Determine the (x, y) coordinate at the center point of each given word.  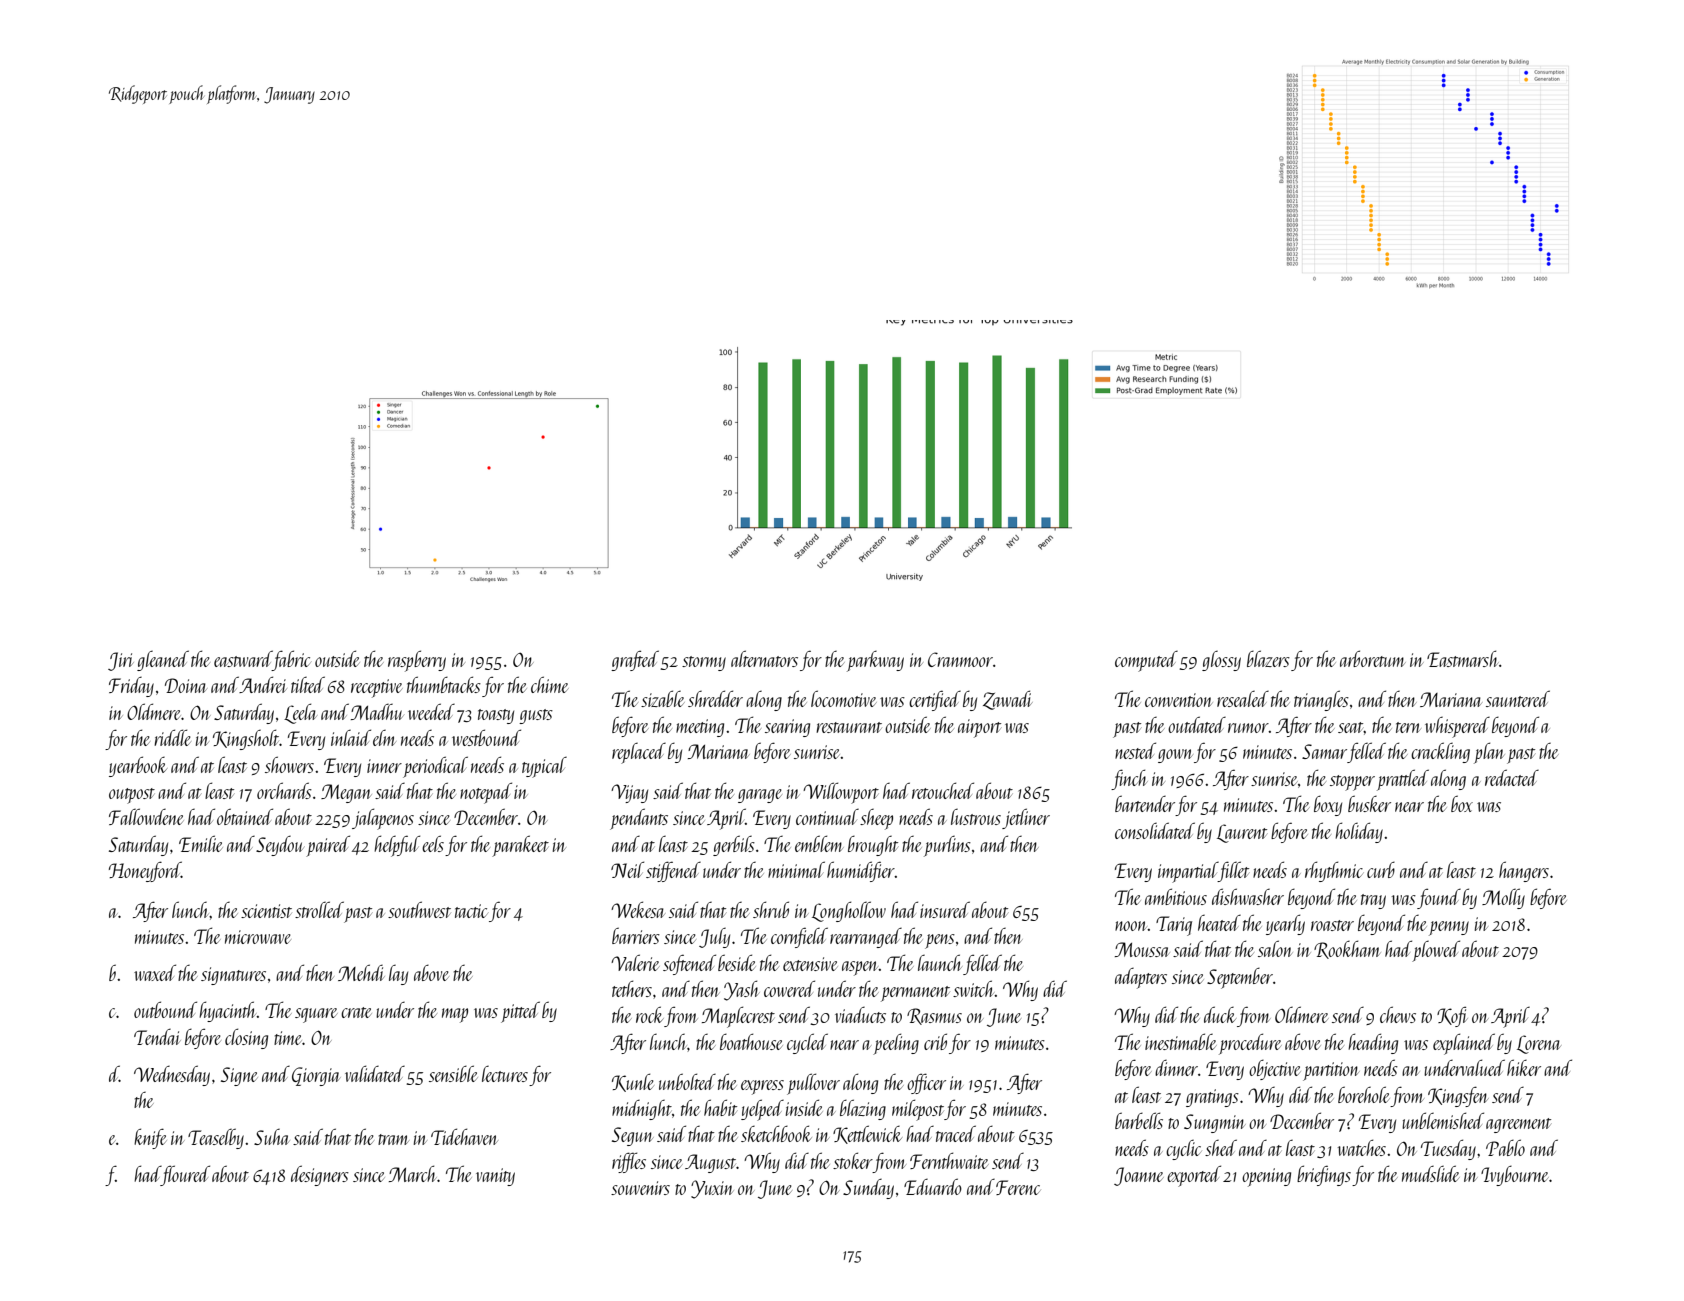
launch (940, 962)
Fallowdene (146, 816)
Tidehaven (464, 1136)
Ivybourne (1515, 1176)
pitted (520, 1012)
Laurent (1242, 833)
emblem (819, 843)
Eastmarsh (1463, 658)
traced (956, 1133)
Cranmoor (960, 659)
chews (1398, 1014)
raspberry (417, 661)
